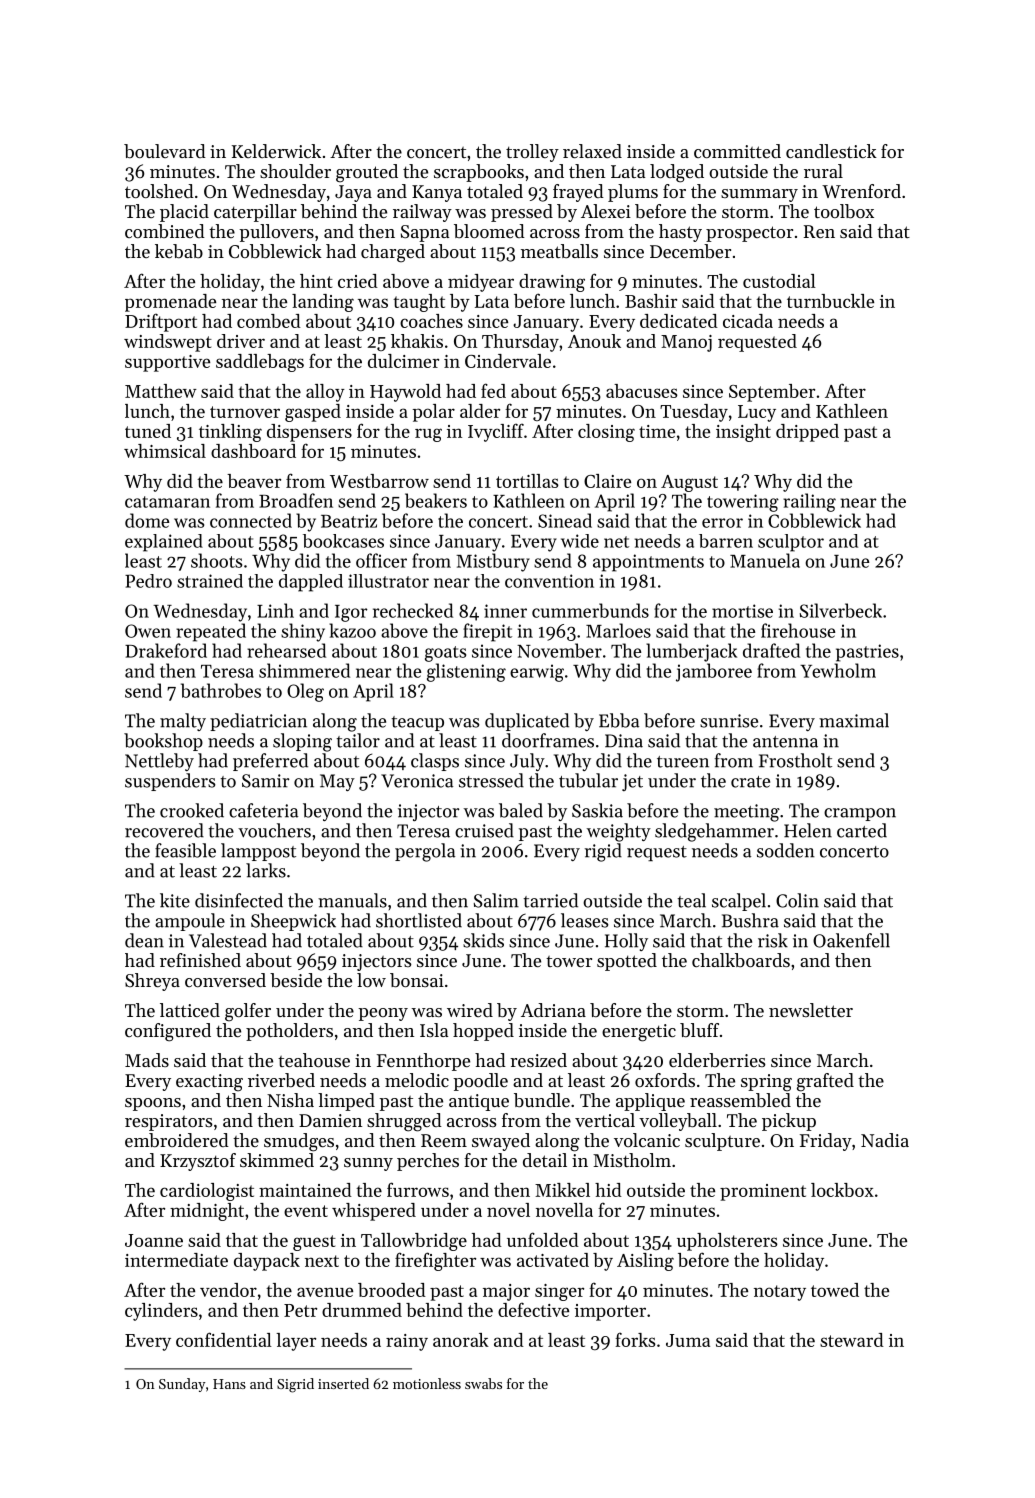  Describe the element at coordinates (182, 1385) in the document. I see `Sunday` at that location.
